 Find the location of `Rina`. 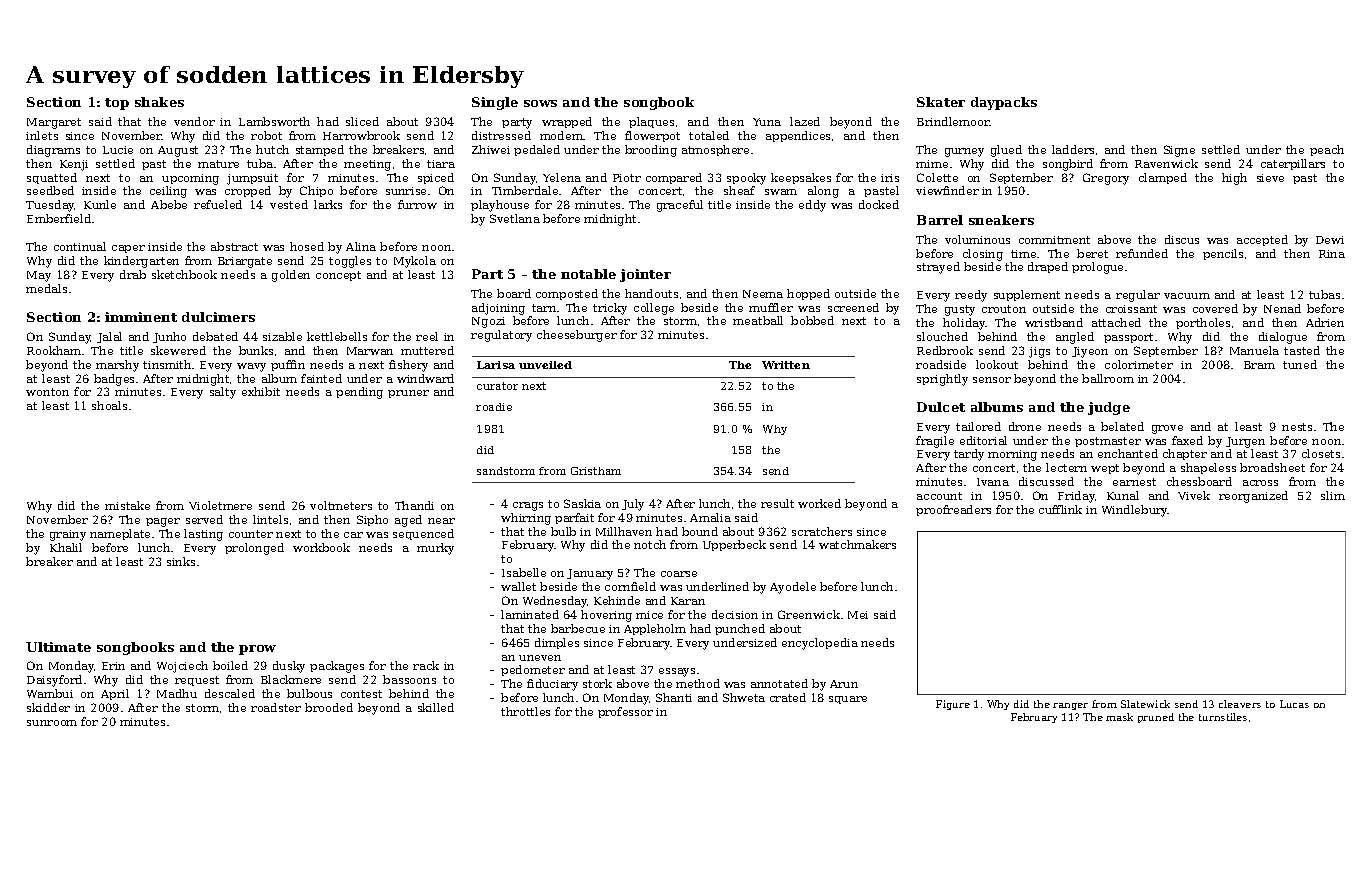

Rina is located at coordinates (1332, 254).
